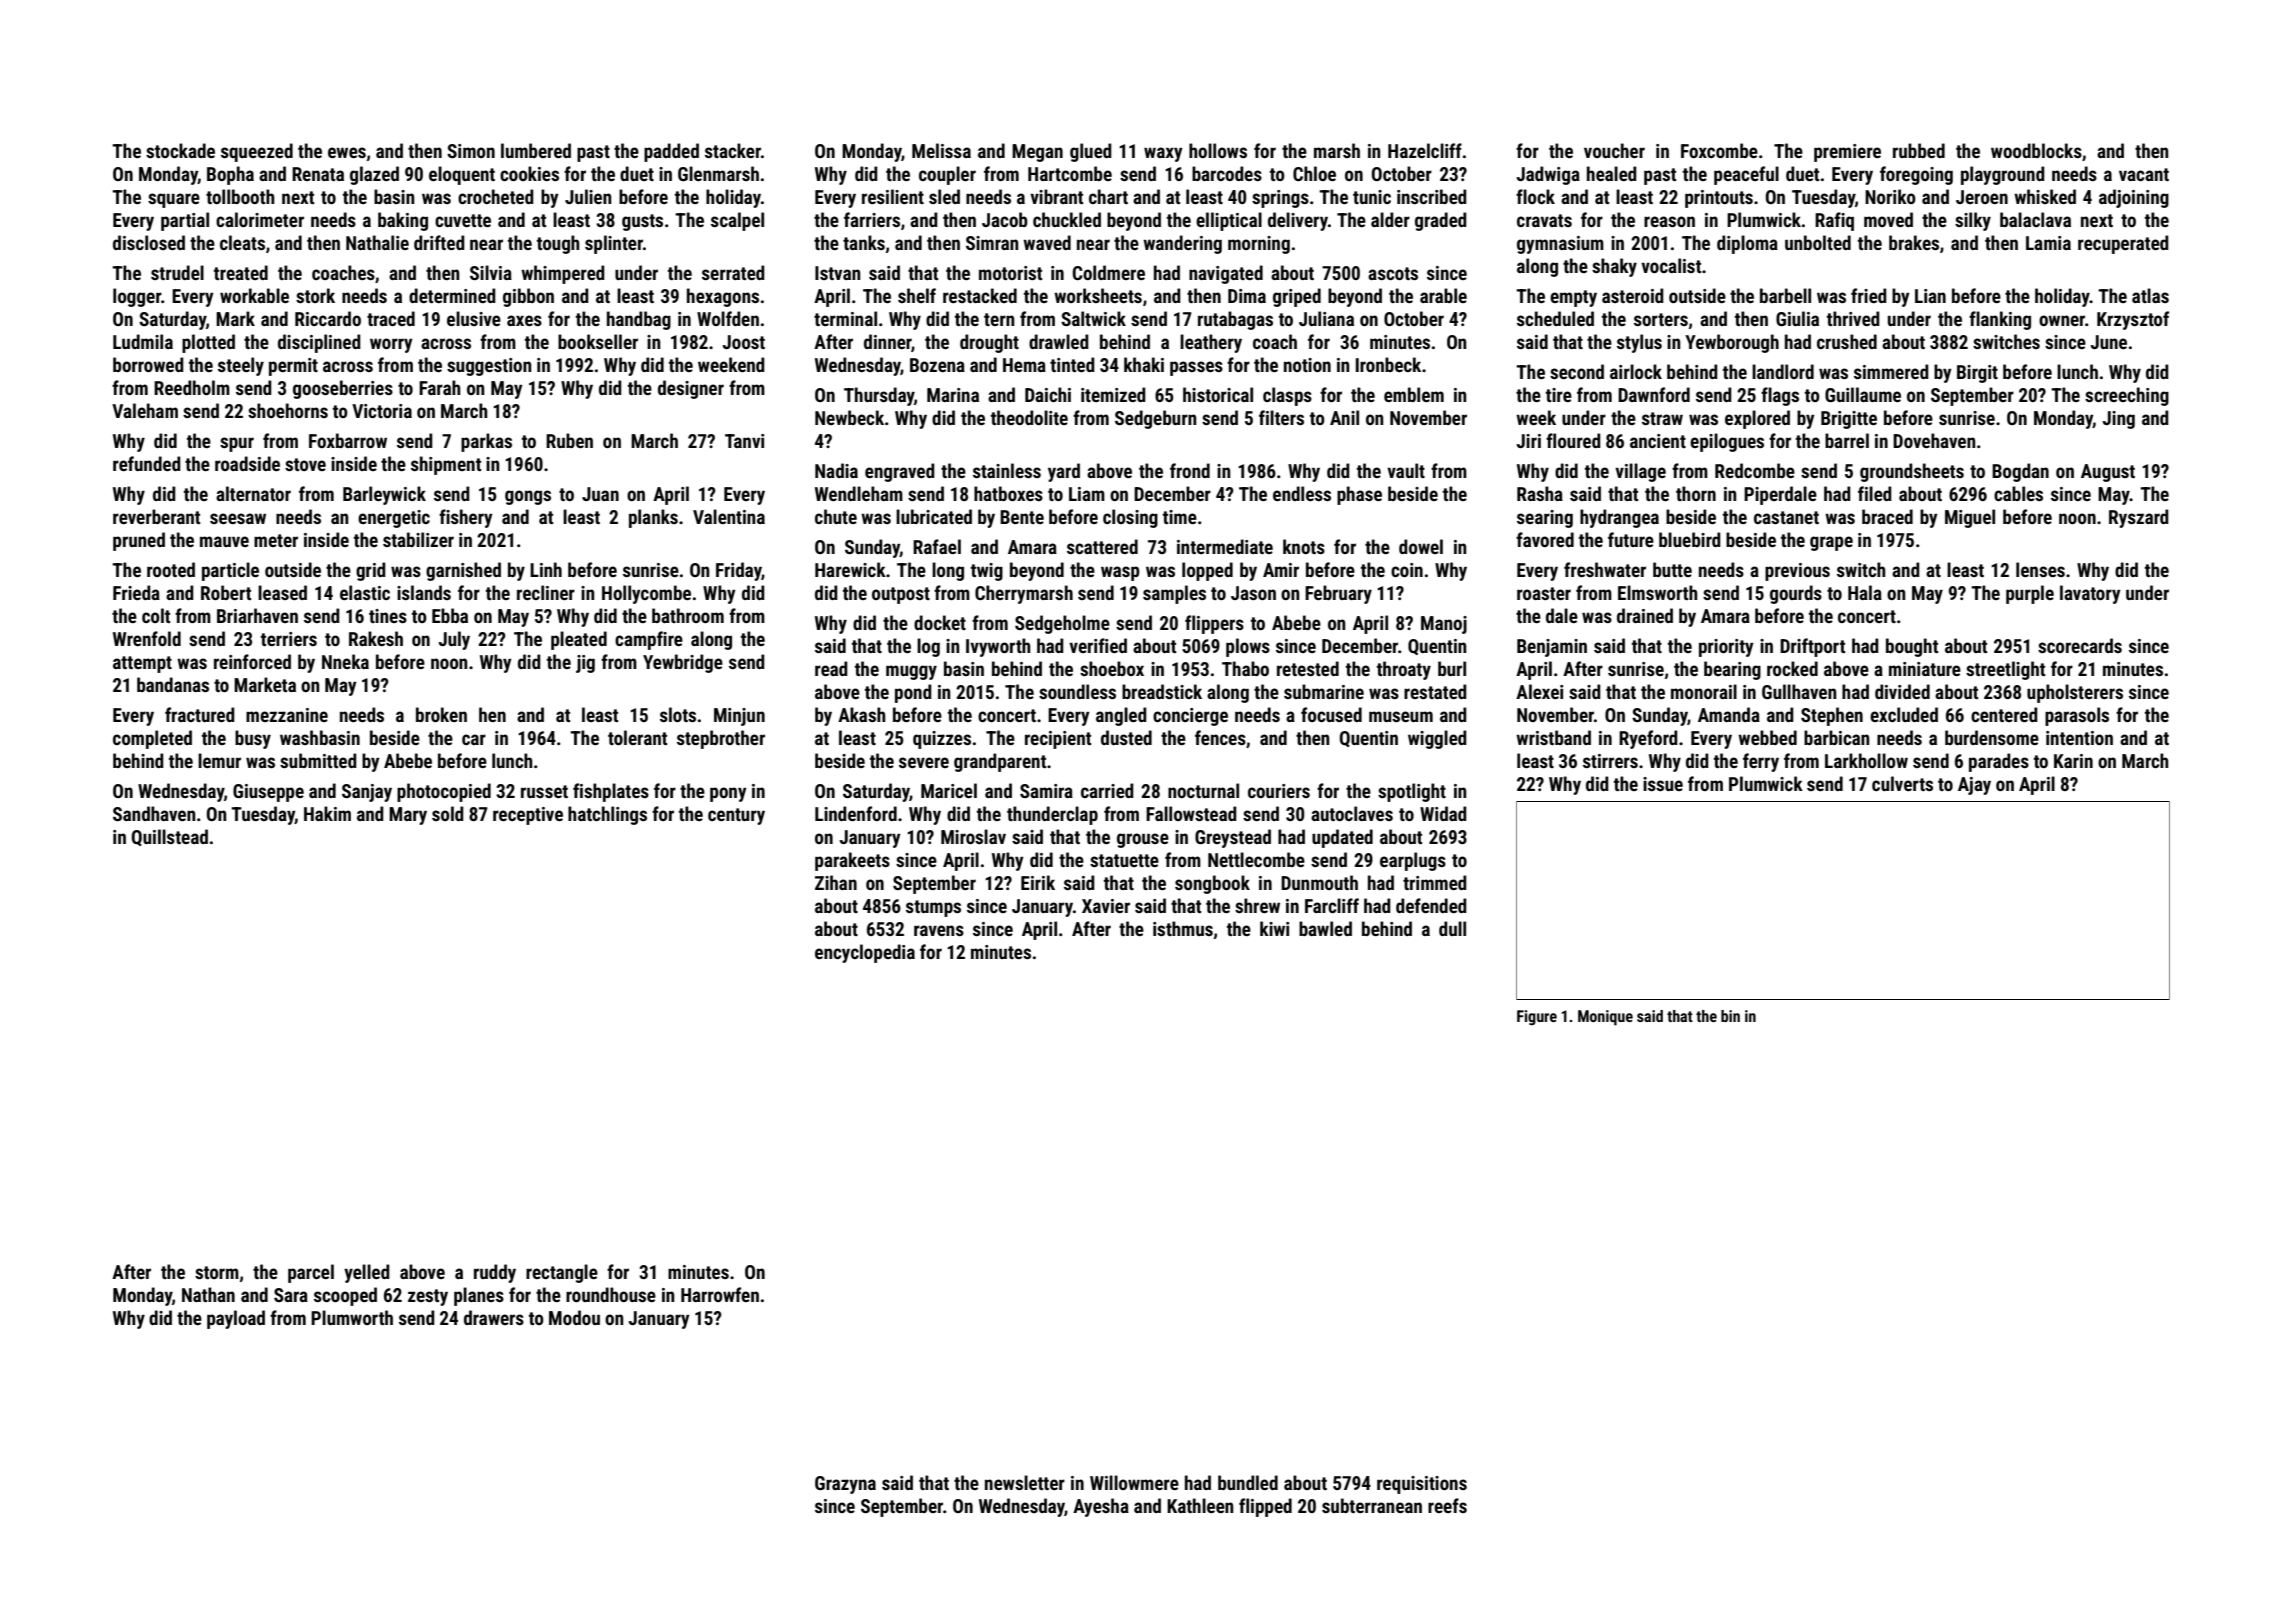 Image resolution: width=2282 pixels, height=1614 pixels. What do you see at coordinates (1452, 928) in the document?
I see `dull` at bounding box center [1452, 928].
